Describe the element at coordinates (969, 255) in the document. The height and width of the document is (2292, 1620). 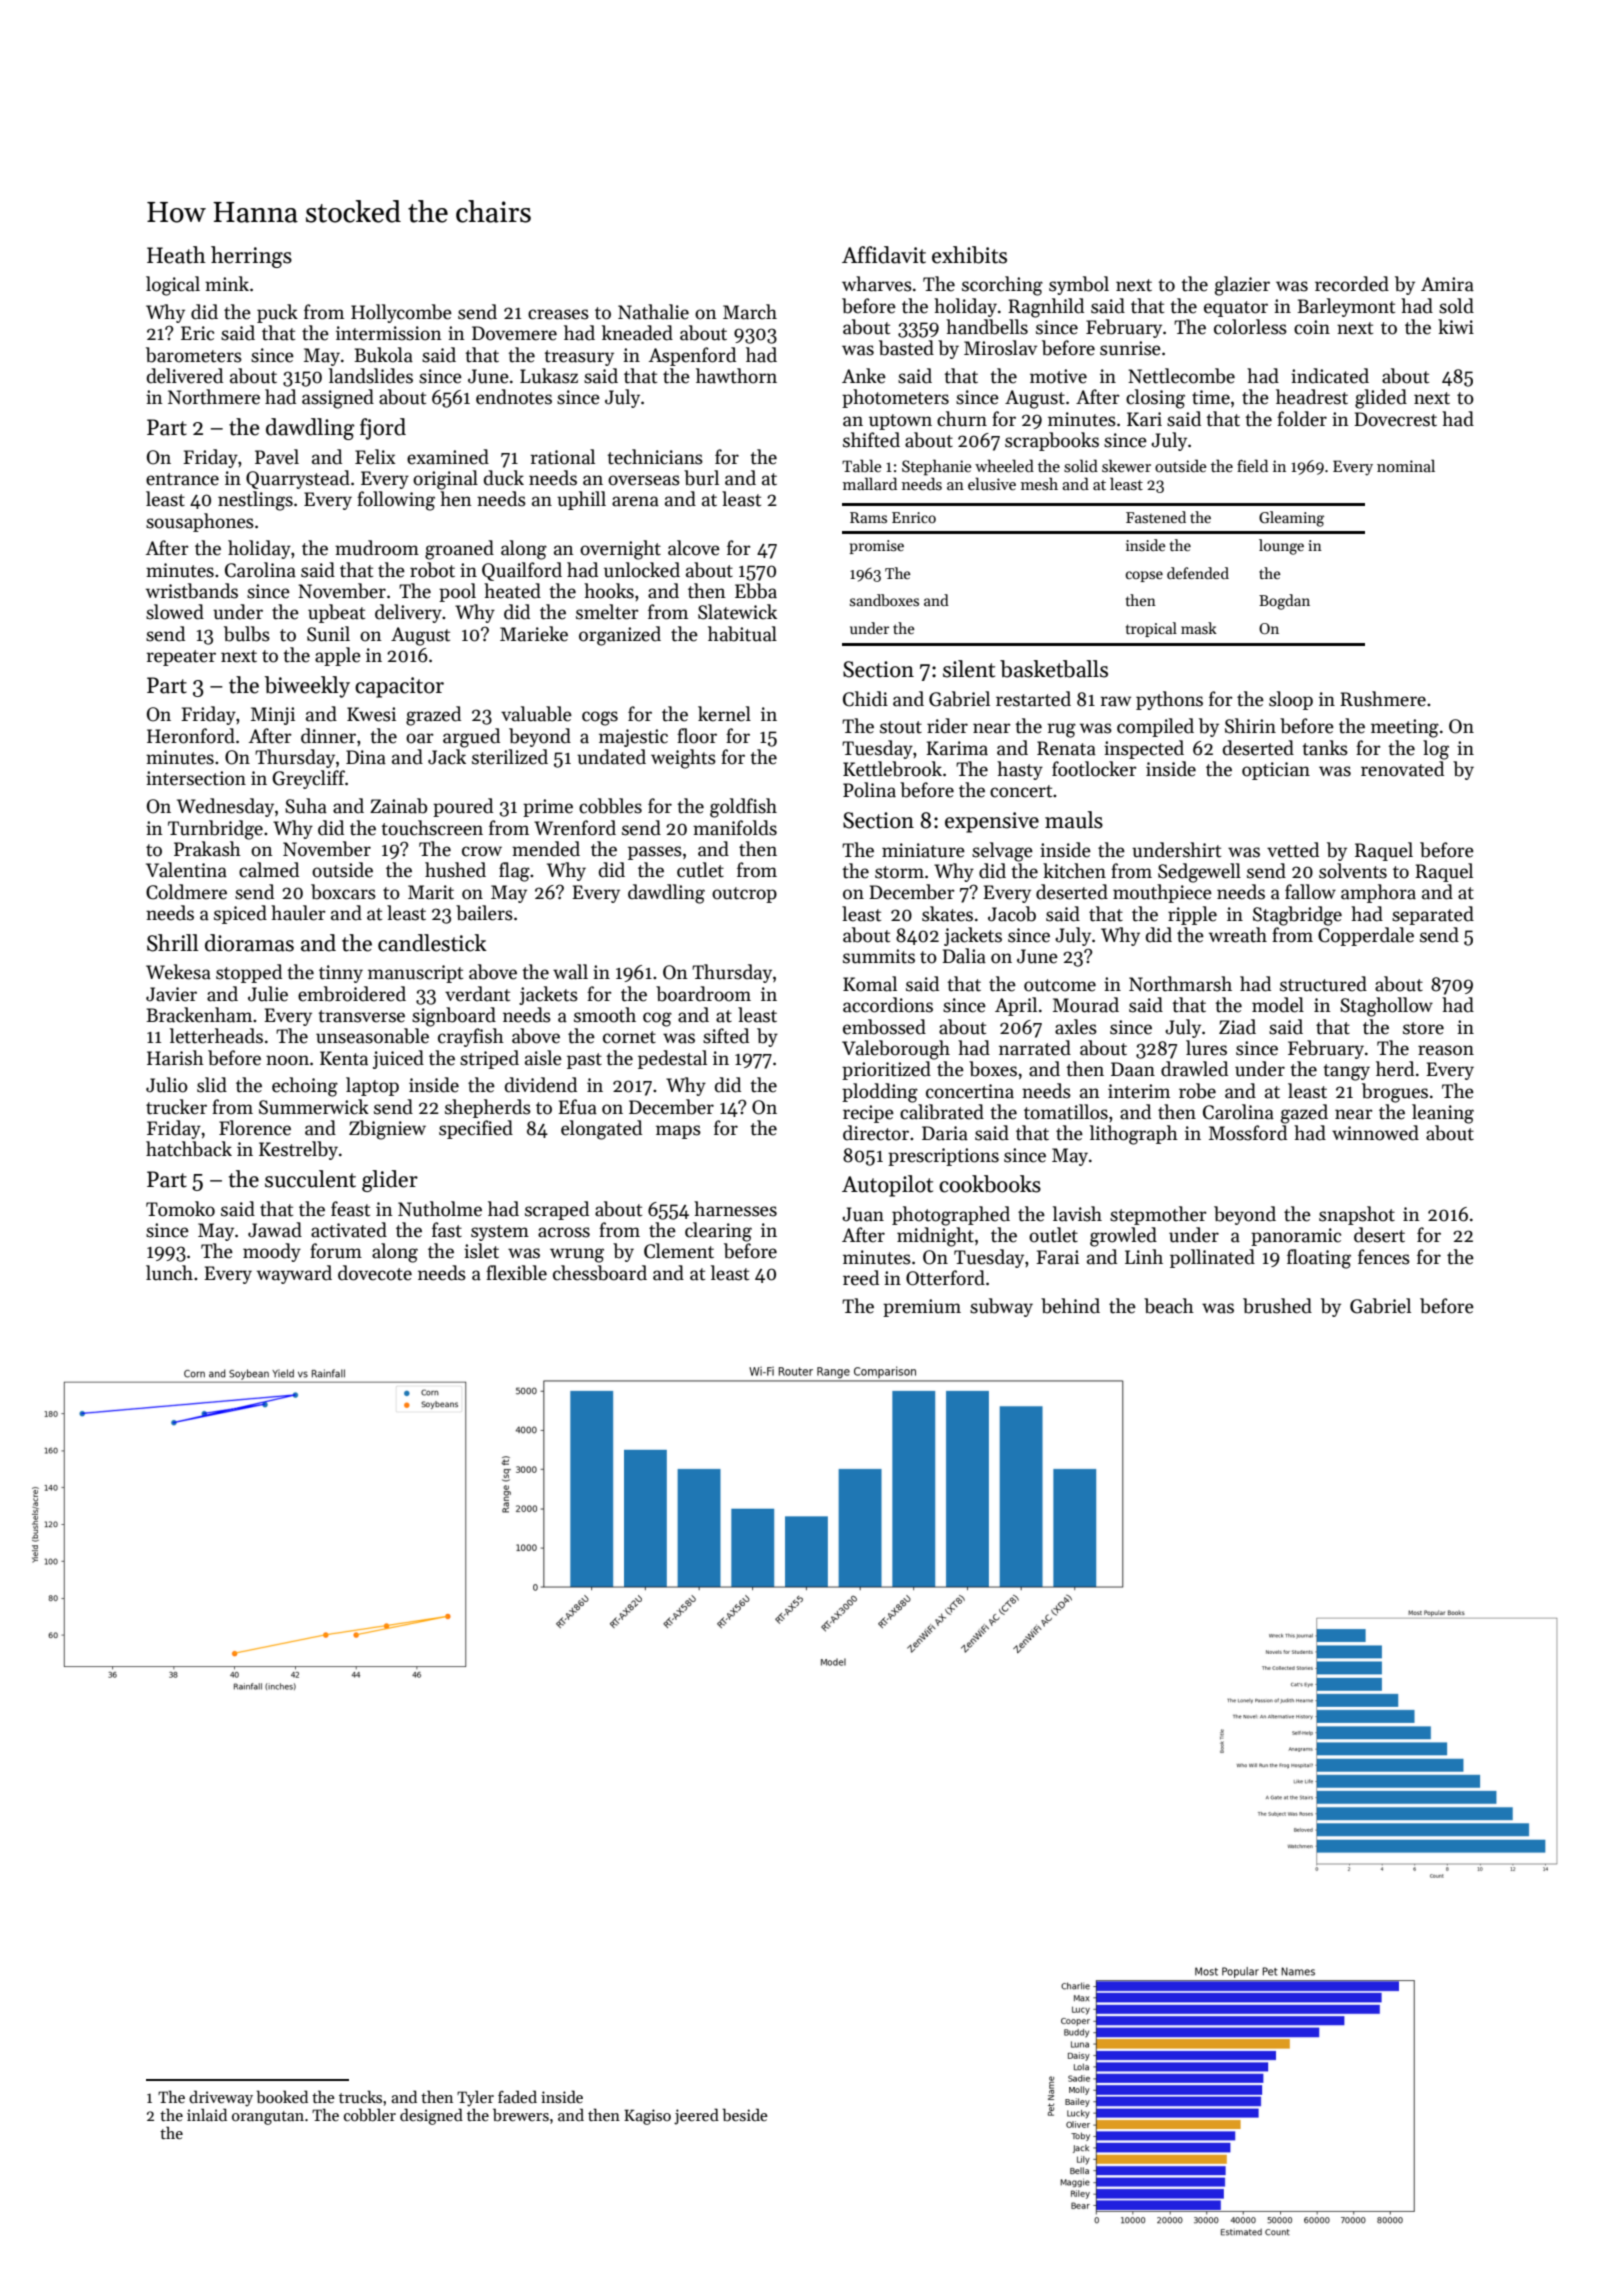
I see `exhibits` at that location.
